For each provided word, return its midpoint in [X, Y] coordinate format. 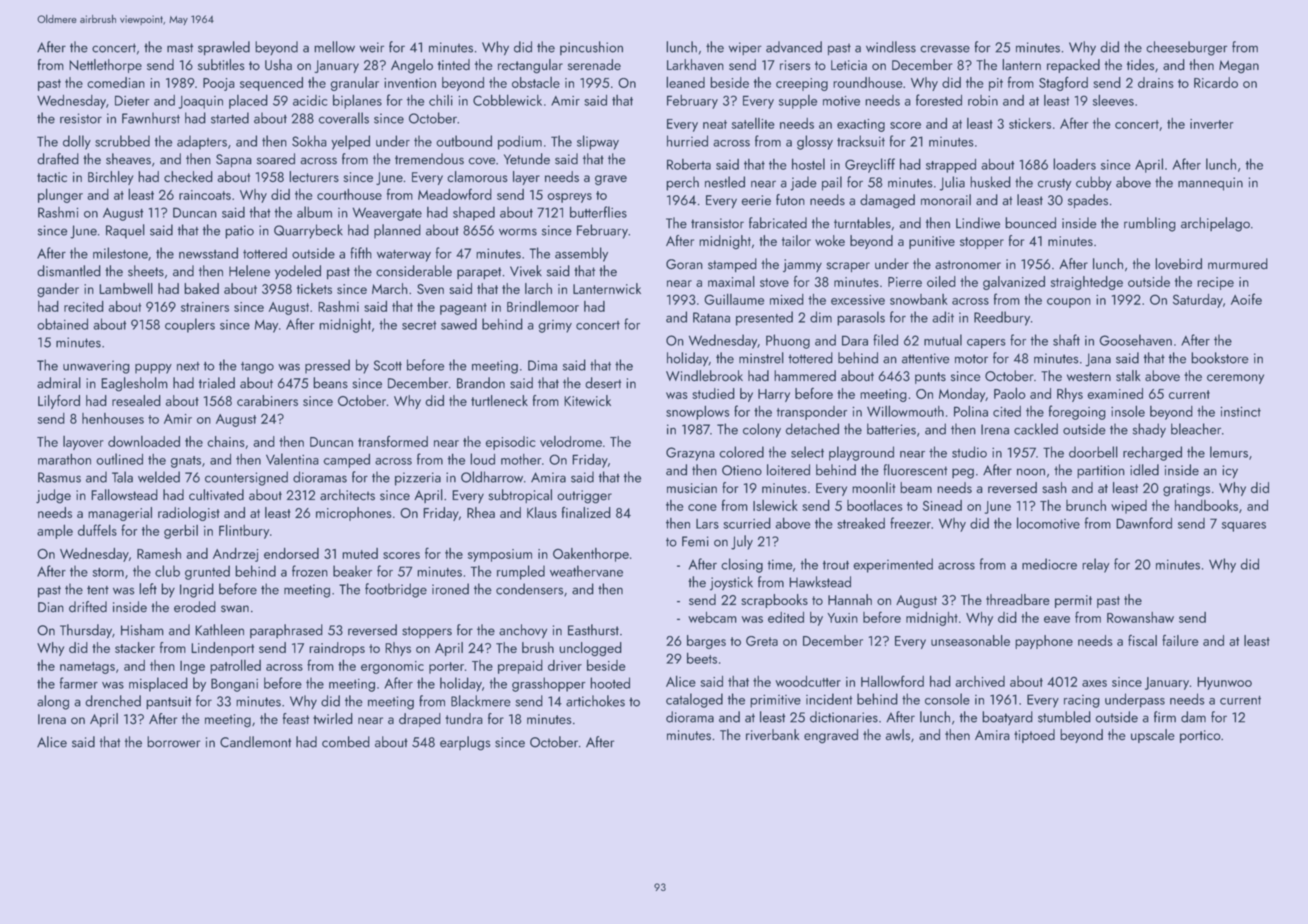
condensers [529, 589]
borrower [173, 742]
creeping [802, 84]
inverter [1212, 124]
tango [257, 368]
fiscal [1142, 640]
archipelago [1215, 224]
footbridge [396, 590]
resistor [81, 118]
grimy [555, 326]
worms [518, 232]
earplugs [465, 743]
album [314, 212]
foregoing [1077, 412]
